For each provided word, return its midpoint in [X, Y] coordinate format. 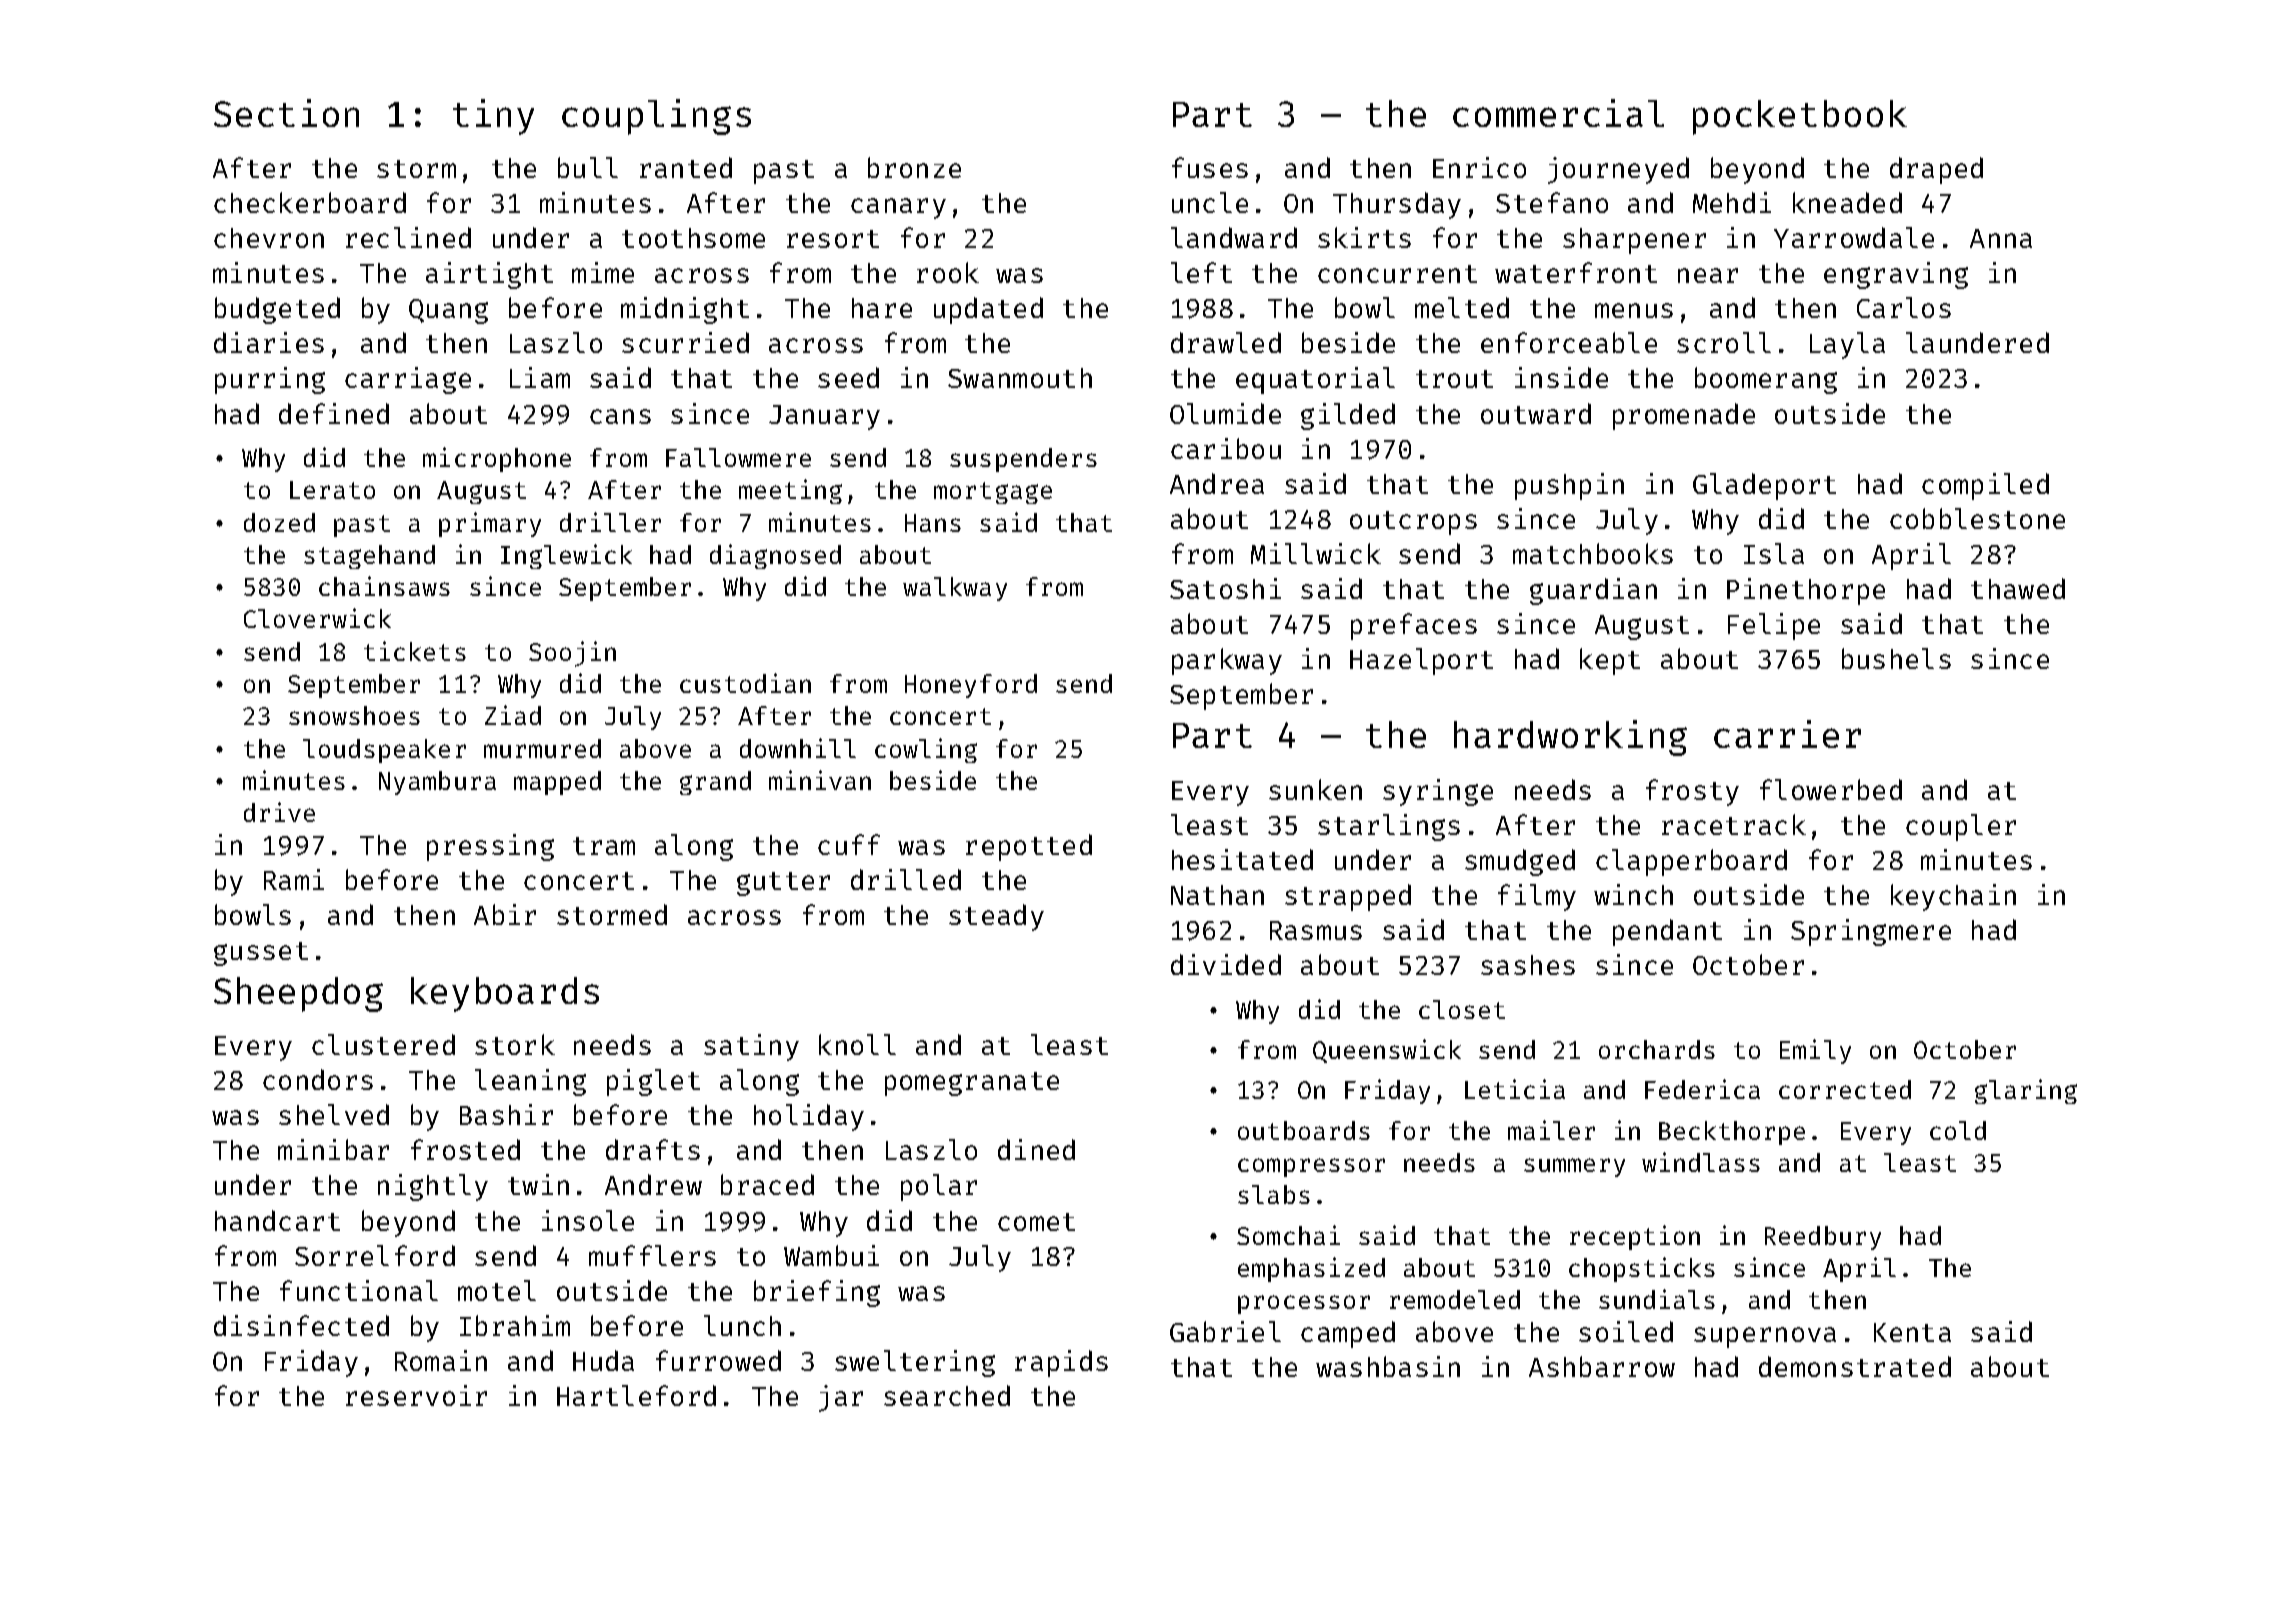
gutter [783, 884]
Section [286, 113]
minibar [333, 1149]
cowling [926, 750]
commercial [1558, 113]
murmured [542, 748]
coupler [1961, 827]
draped [1936, 170]
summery [1574, 1167]
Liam [540, 377]
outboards [1304, 1130]
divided [1226, 964]
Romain [441, 1360]
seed [848, 377]
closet [1462, 1009]
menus [1634, 310]
